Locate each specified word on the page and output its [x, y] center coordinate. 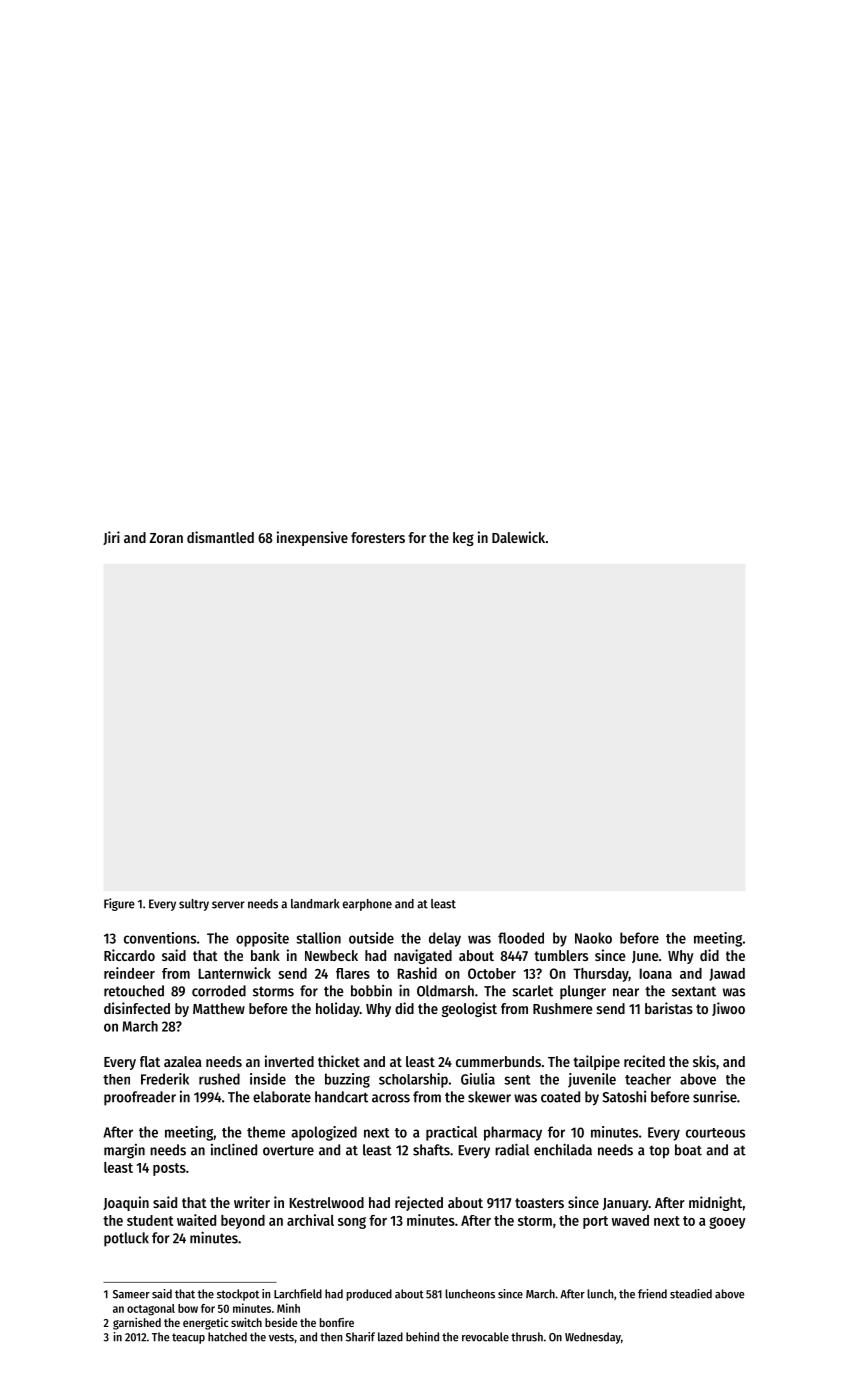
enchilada [563, 1149]
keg [463, 539]
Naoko [593, 938]
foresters [378, 537]
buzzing [347, 1080]
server [228, 905]
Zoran [166, 538]
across [391, 1098]
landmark [315, 904]
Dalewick [518, 537]
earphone [367, 905]
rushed [219, 1079]
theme [266, 1132]
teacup [188, 1338]
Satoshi [624, 1097]
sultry [194, 905]
